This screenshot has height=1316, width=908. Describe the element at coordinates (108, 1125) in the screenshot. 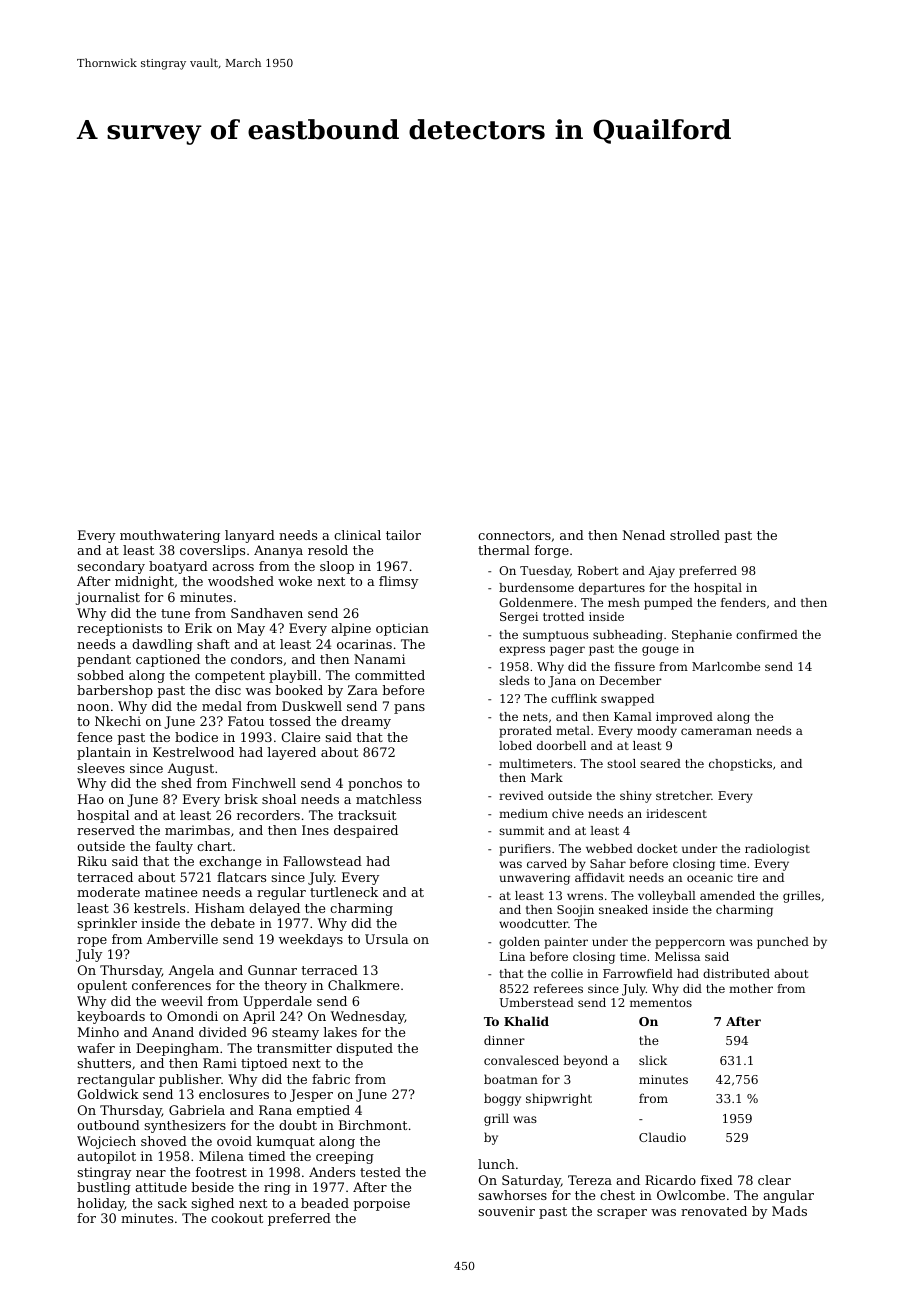

I see `outbound` at that location.
